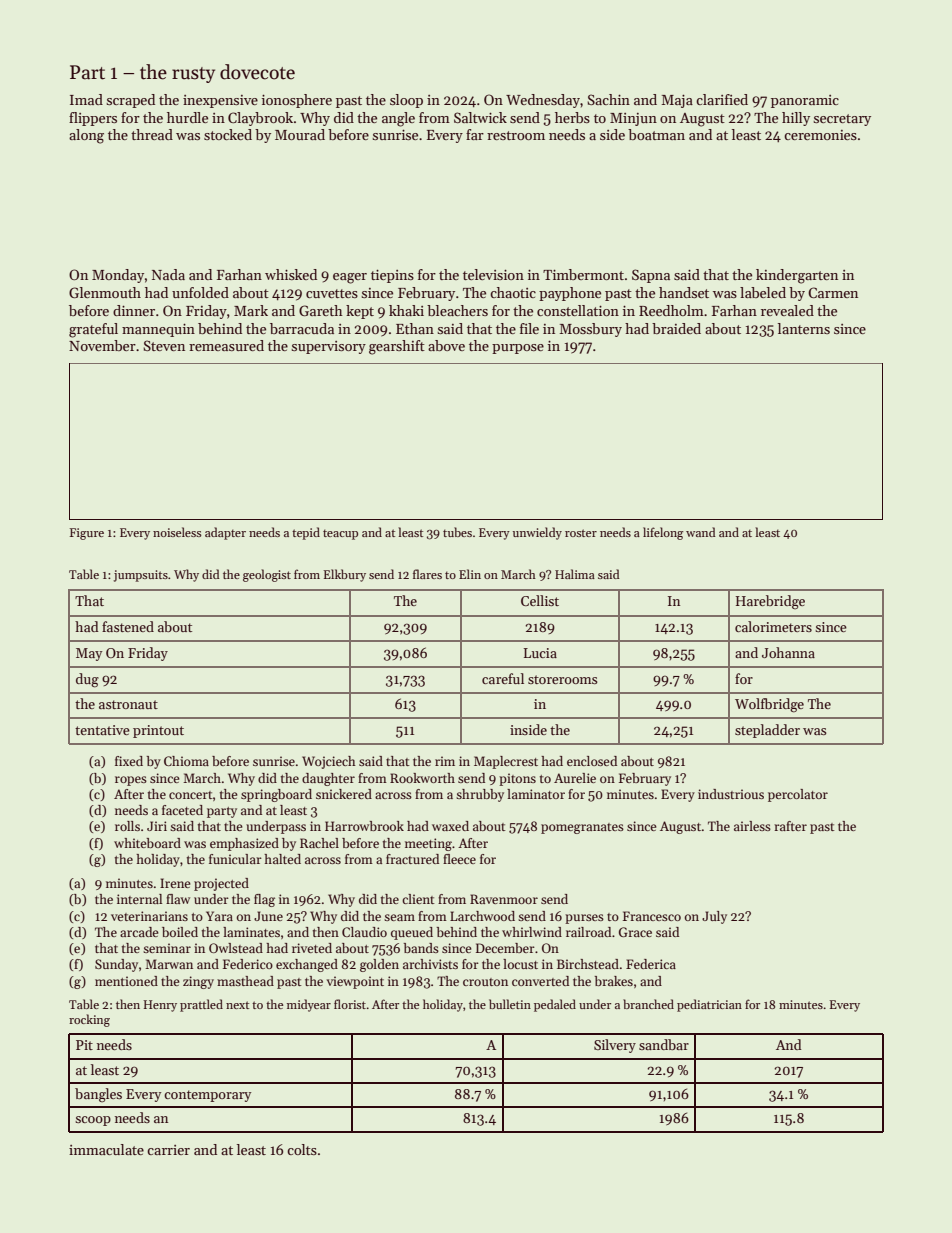 Image resolution: width=952 pixels, height=1233 pixels. What do you see at coordinates (676, 328) in the document?
I see `braided` at bounding box center [676, 328].
